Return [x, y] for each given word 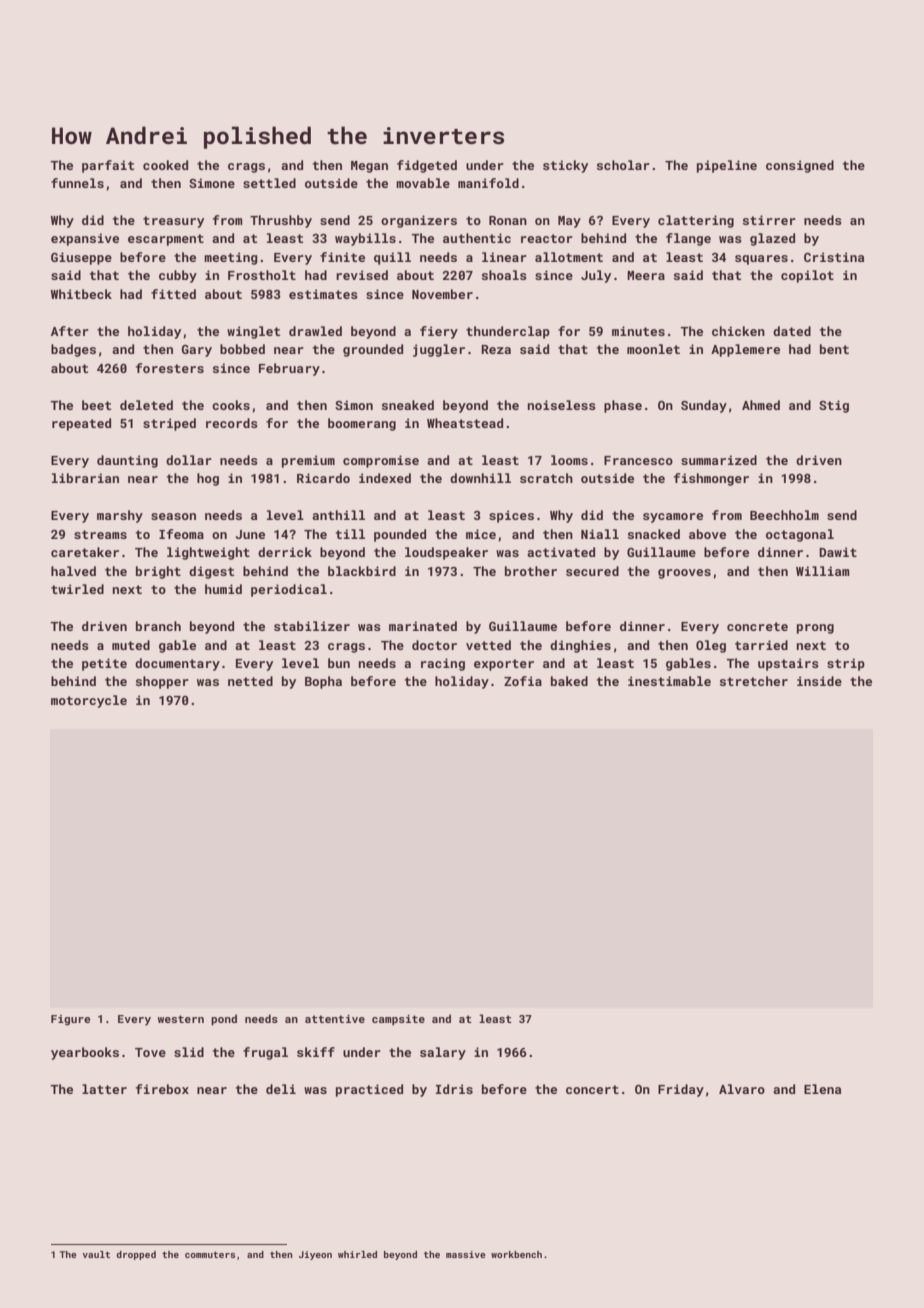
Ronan [508, 220]
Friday [681, 1090]
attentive [335, 1019]
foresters [170, 368]
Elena [822, 1089]
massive [466, 1254]
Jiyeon [315, 1255]
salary [443, 1053]
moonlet [653, 349]
